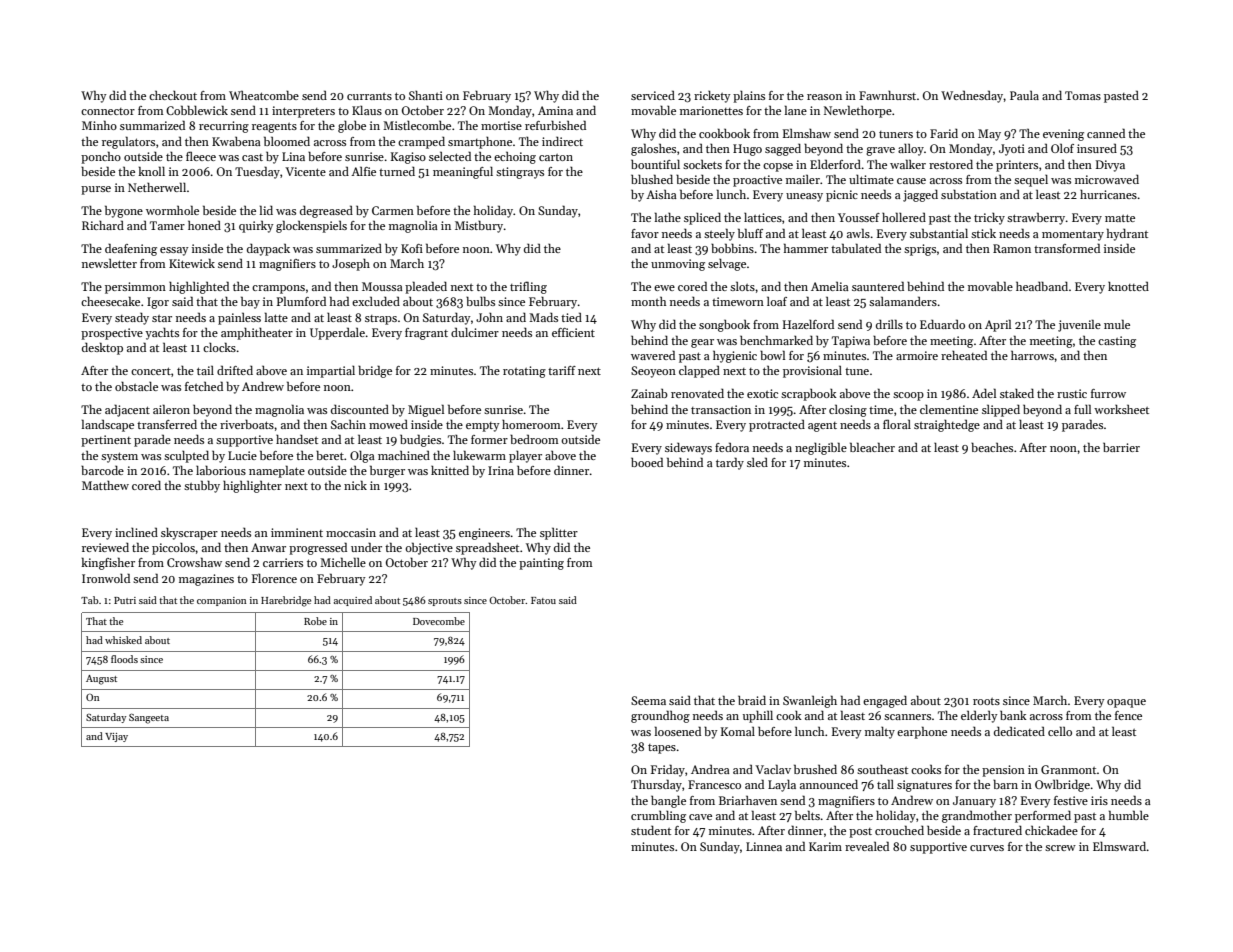  What do you see at coordinates (986, 701) in the document?
I see `roots` at bounding box center [986, 701].
